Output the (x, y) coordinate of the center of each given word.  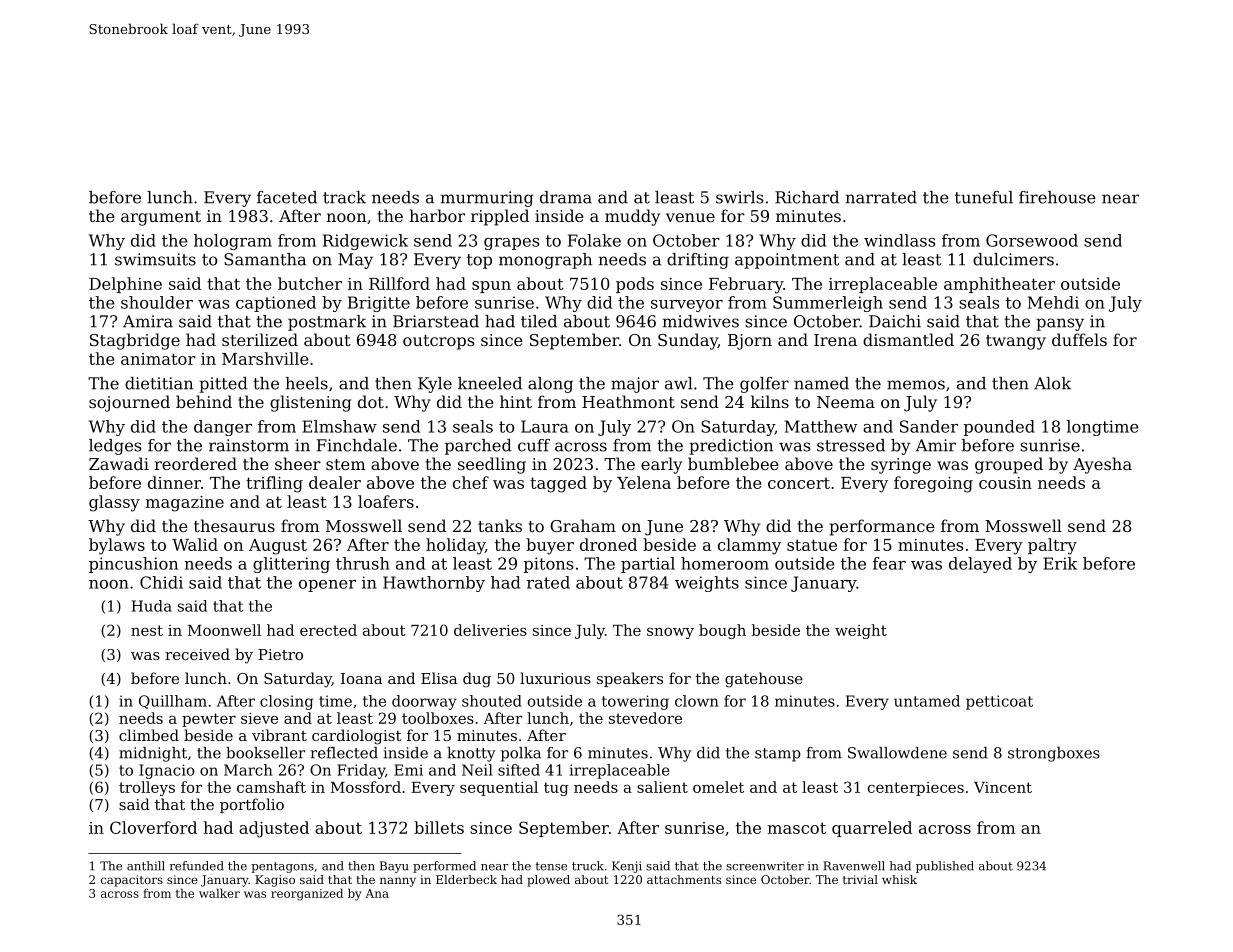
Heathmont (628, 401)
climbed (149, 735)
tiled (539, 321)
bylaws (117, 546)
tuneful (984, 197)
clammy (749, 546)
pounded (999, 428)
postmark (327, 323)
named (821, 383)
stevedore (645, 718)
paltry (1052, 546)
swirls (739, 197)
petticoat (999, 702)
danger (223, 428)
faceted (287, 197)
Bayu (394, 867)
